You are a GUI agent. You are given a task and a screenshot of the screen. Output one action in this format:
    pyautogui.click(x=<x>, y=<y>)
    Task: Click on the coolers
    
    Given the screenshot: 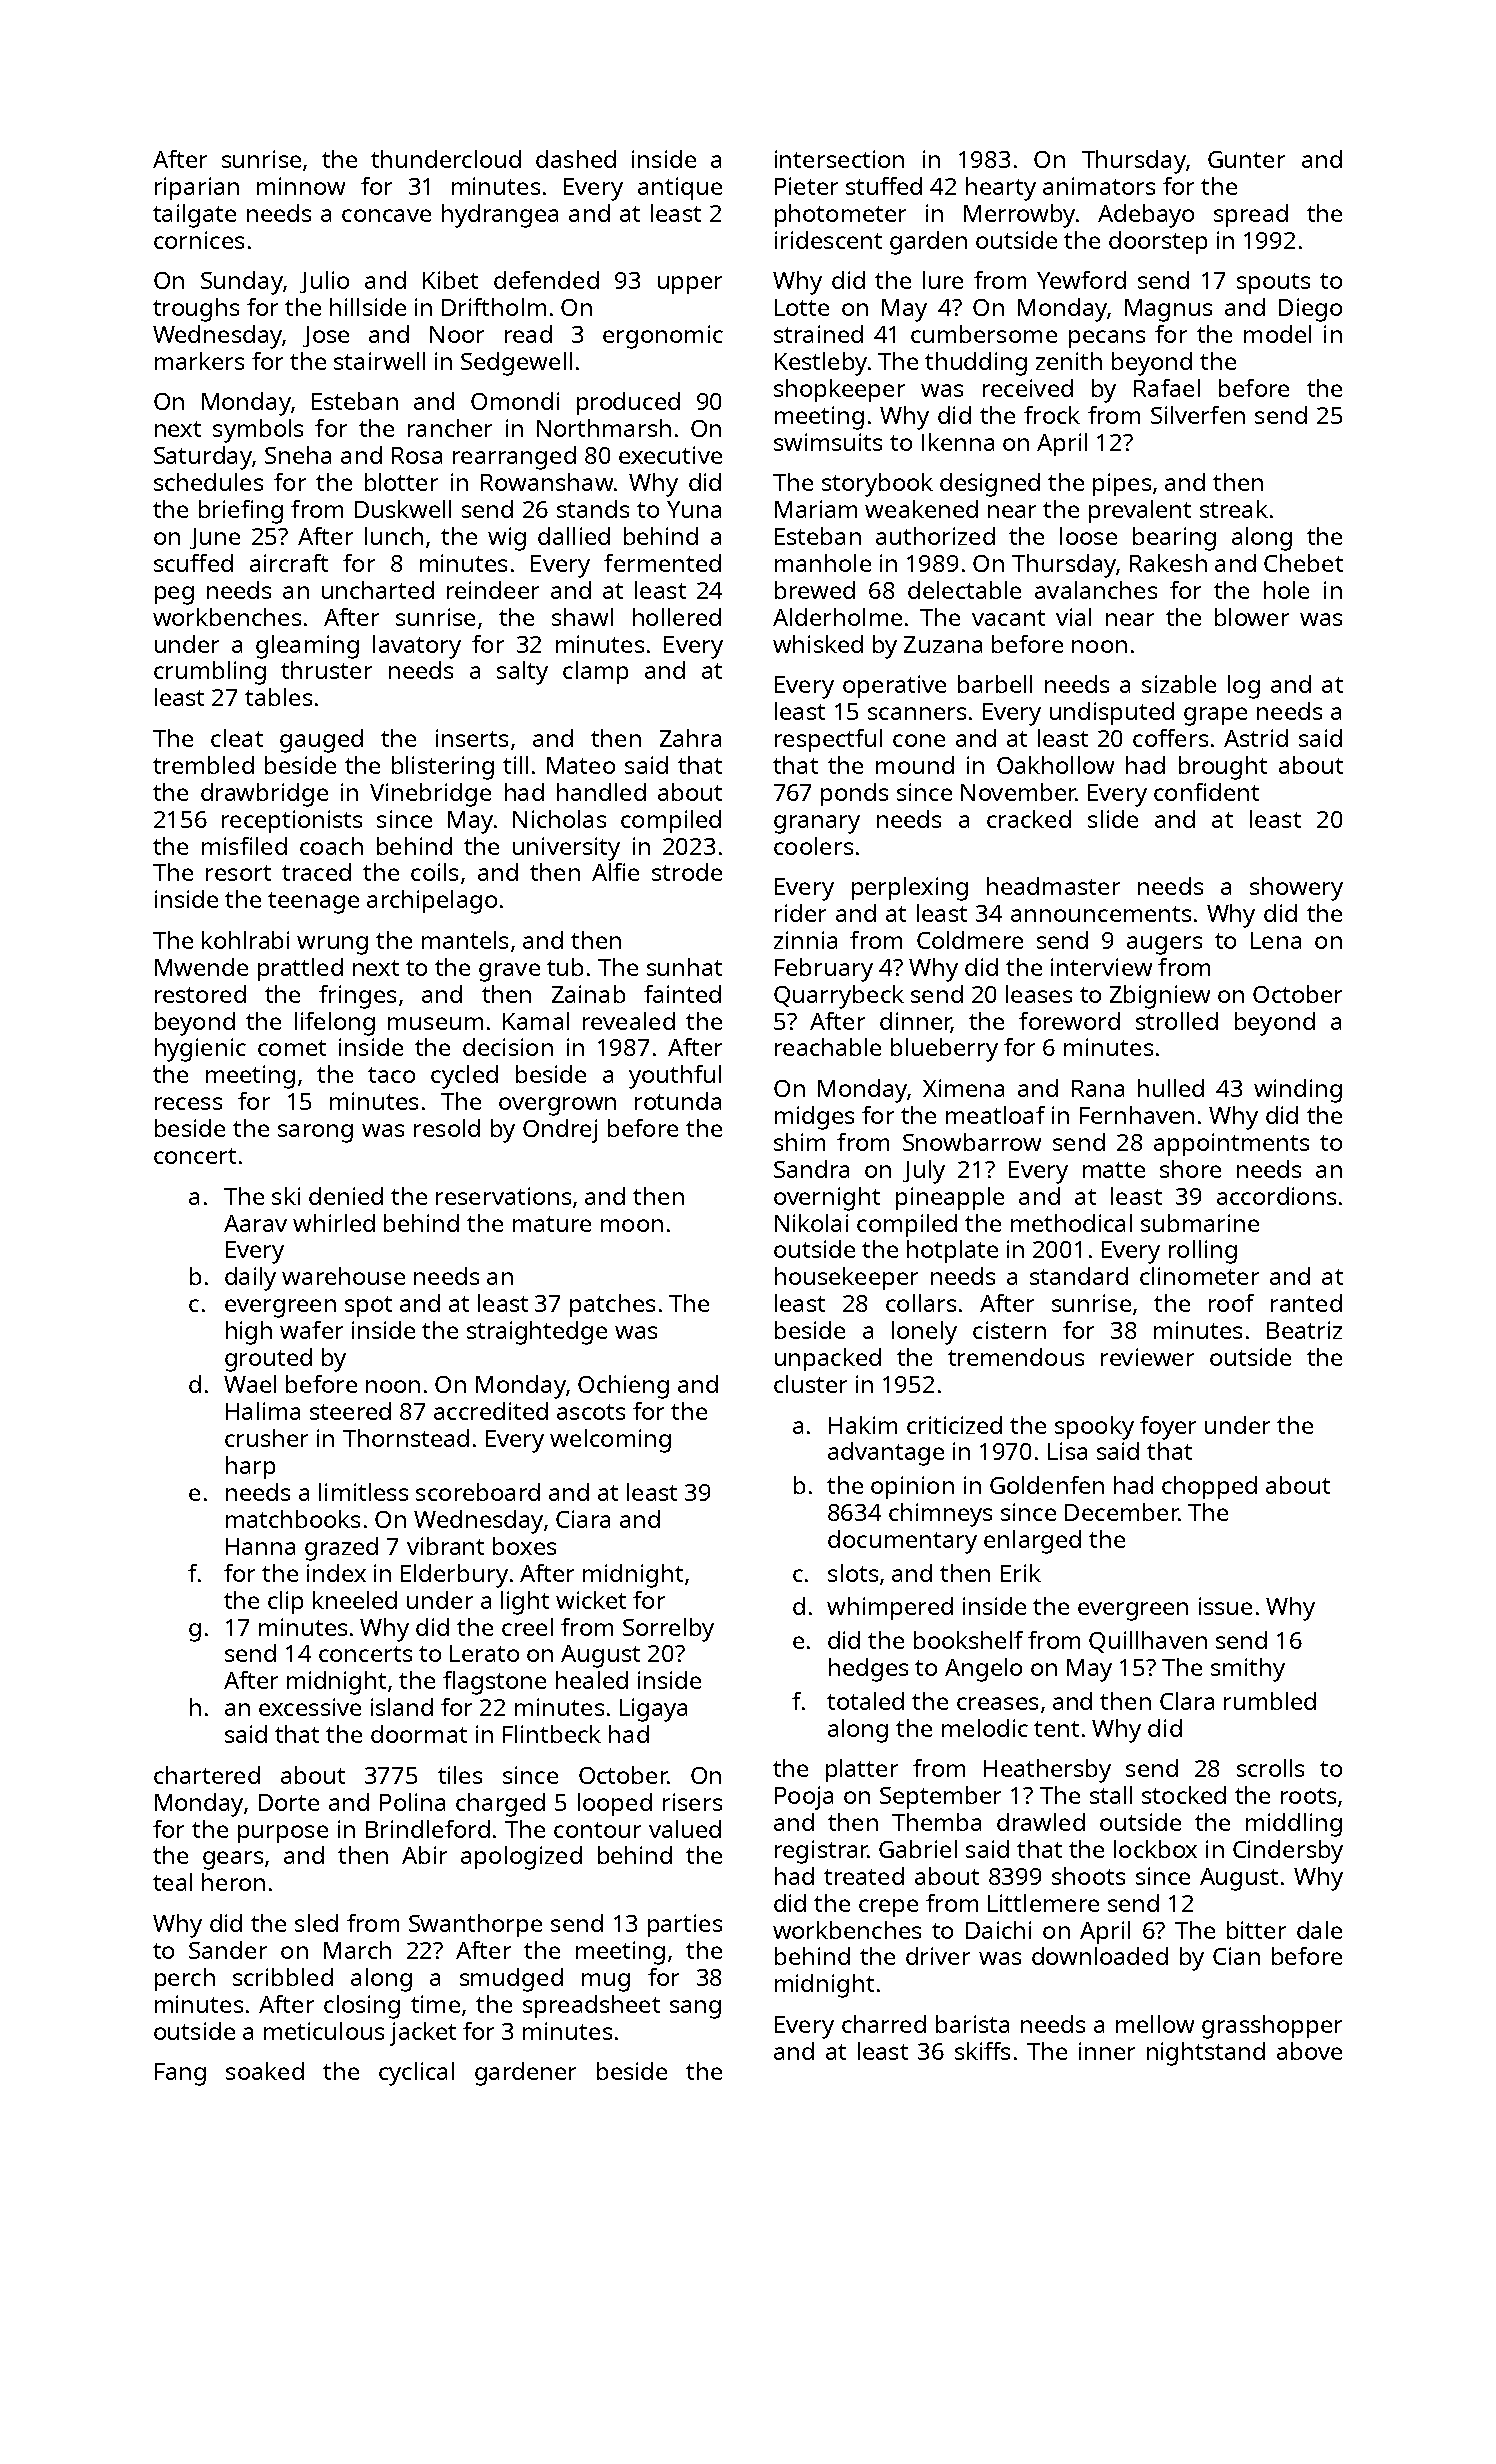 What is the action you would take?
    pyautogui.click(x=813, y=846)
